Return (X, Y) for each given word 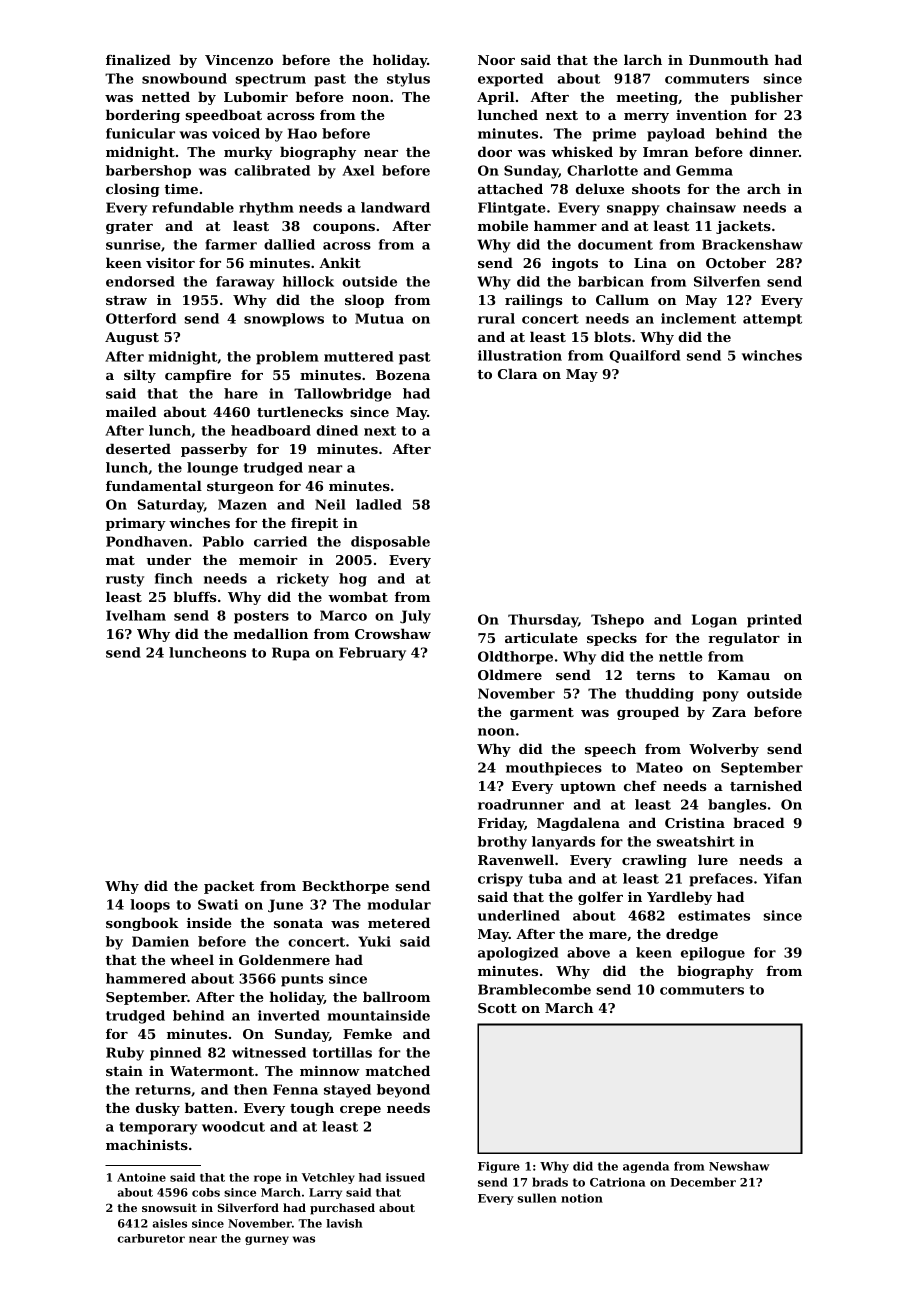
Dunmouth (729, 59)
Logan (714, 621)
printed (774, 621)
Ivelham (136, 615)
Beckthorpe (345, 887)
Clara (517, 373)
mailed (131, 411)
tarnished (766, 785)
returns (163, 1090)
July (415, 617)
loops (150, 906)
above (588, 952)
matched (398, 1070)
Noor (496, 60)
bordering (143, 116)
